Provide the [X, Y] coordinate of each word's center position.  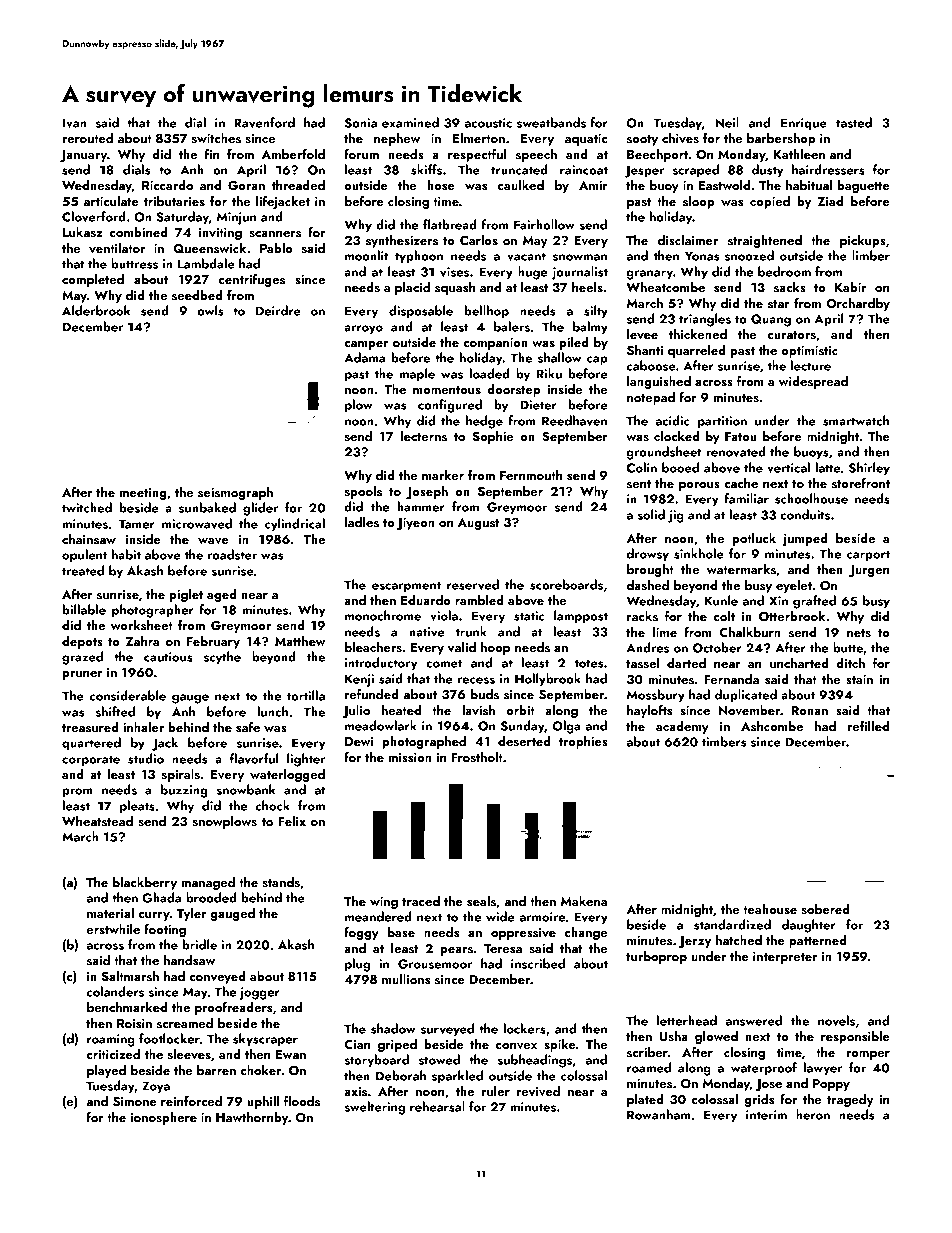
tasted [854, 122]
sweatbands [551, 122]
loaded [490, 373]
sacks [790, 287]
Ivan [75, 123]
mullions [406, 979]
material [110, 913]
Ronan [810, 710]
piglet [186, 595]
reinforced [191, 1101]
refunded [372, 694]
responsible [855, 1037]
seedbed [197, 295]
